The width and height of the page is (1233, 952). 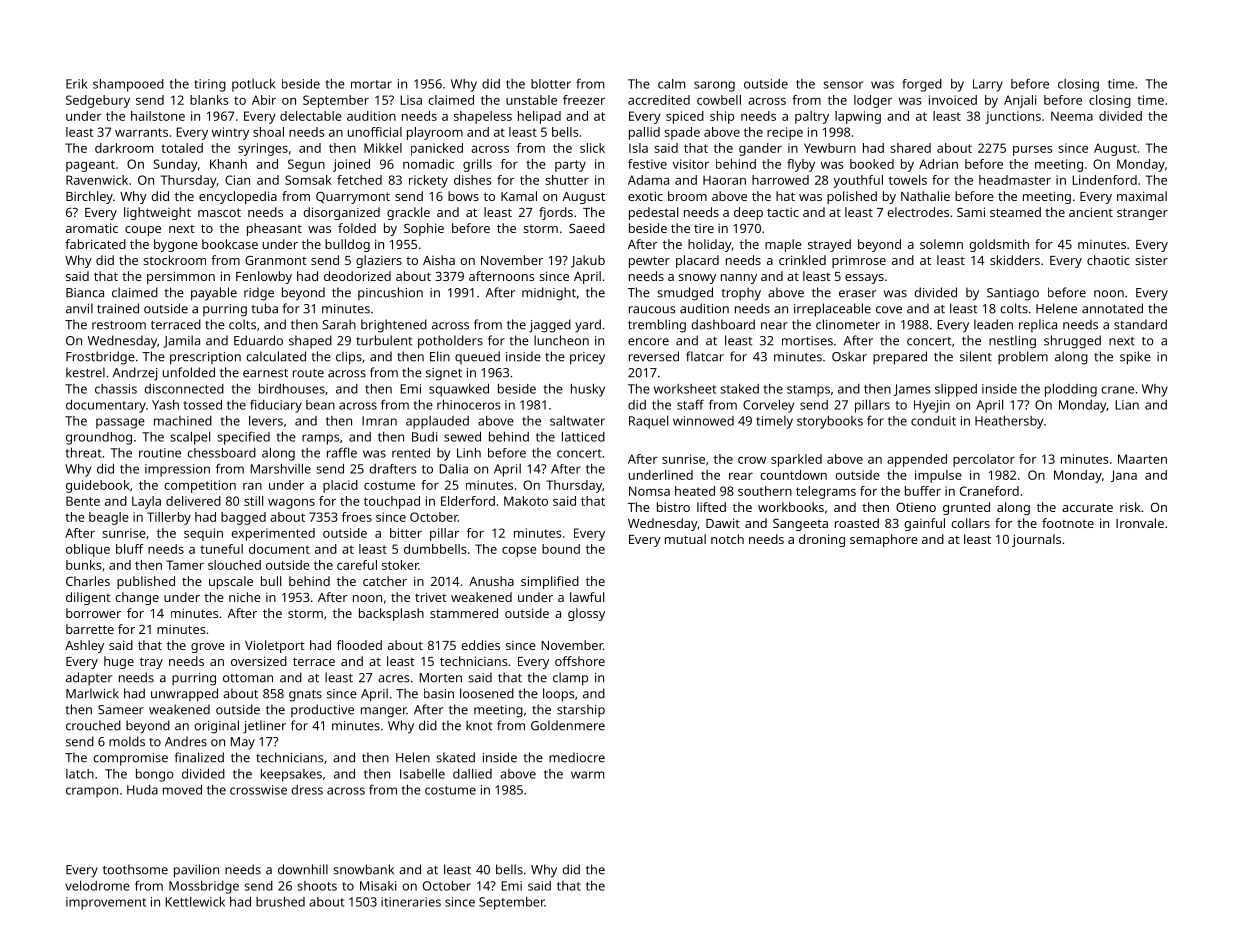 I want to click on itineraries, so click(x=411, y=902).
